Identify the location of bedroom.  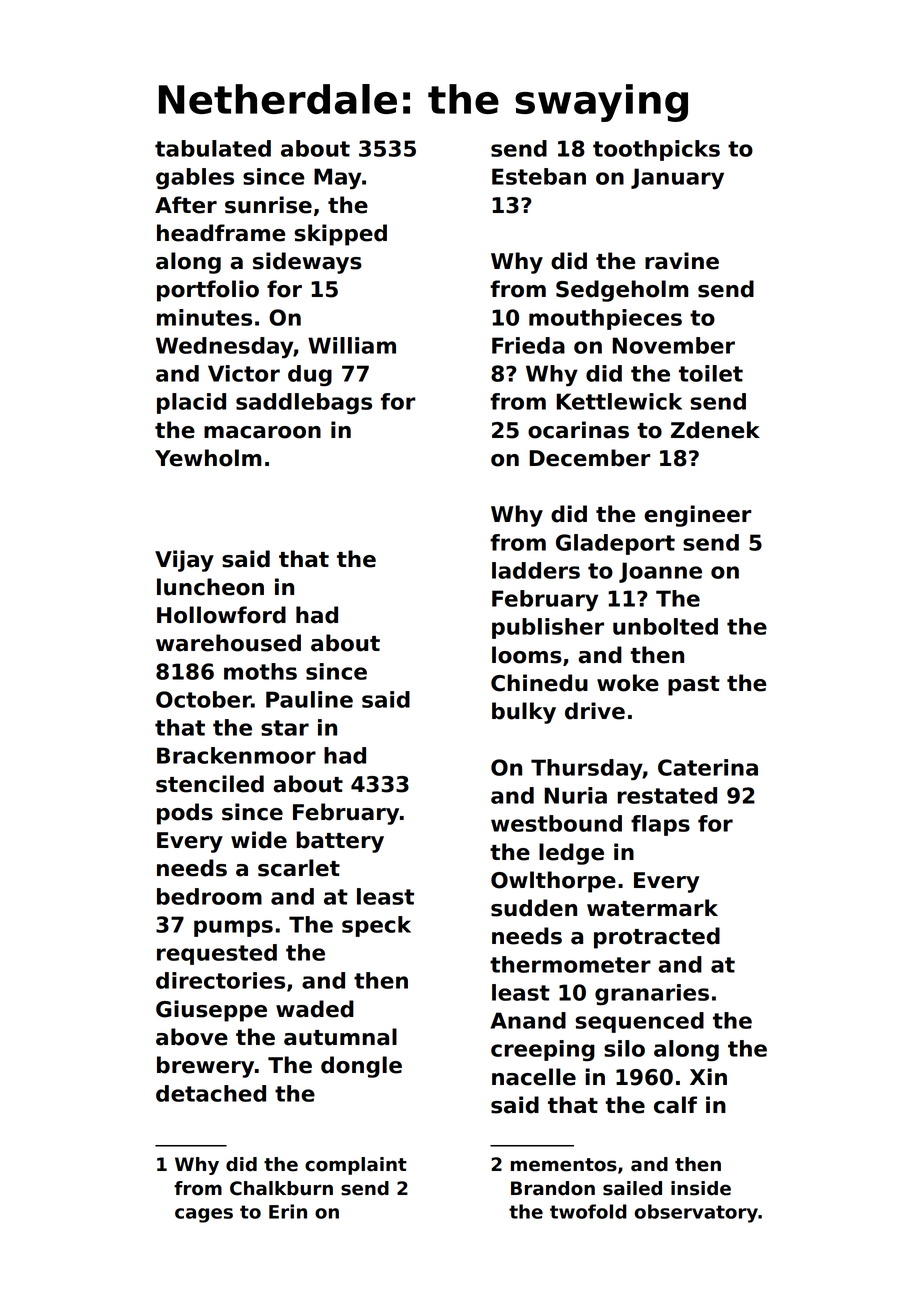
(209, 896).
